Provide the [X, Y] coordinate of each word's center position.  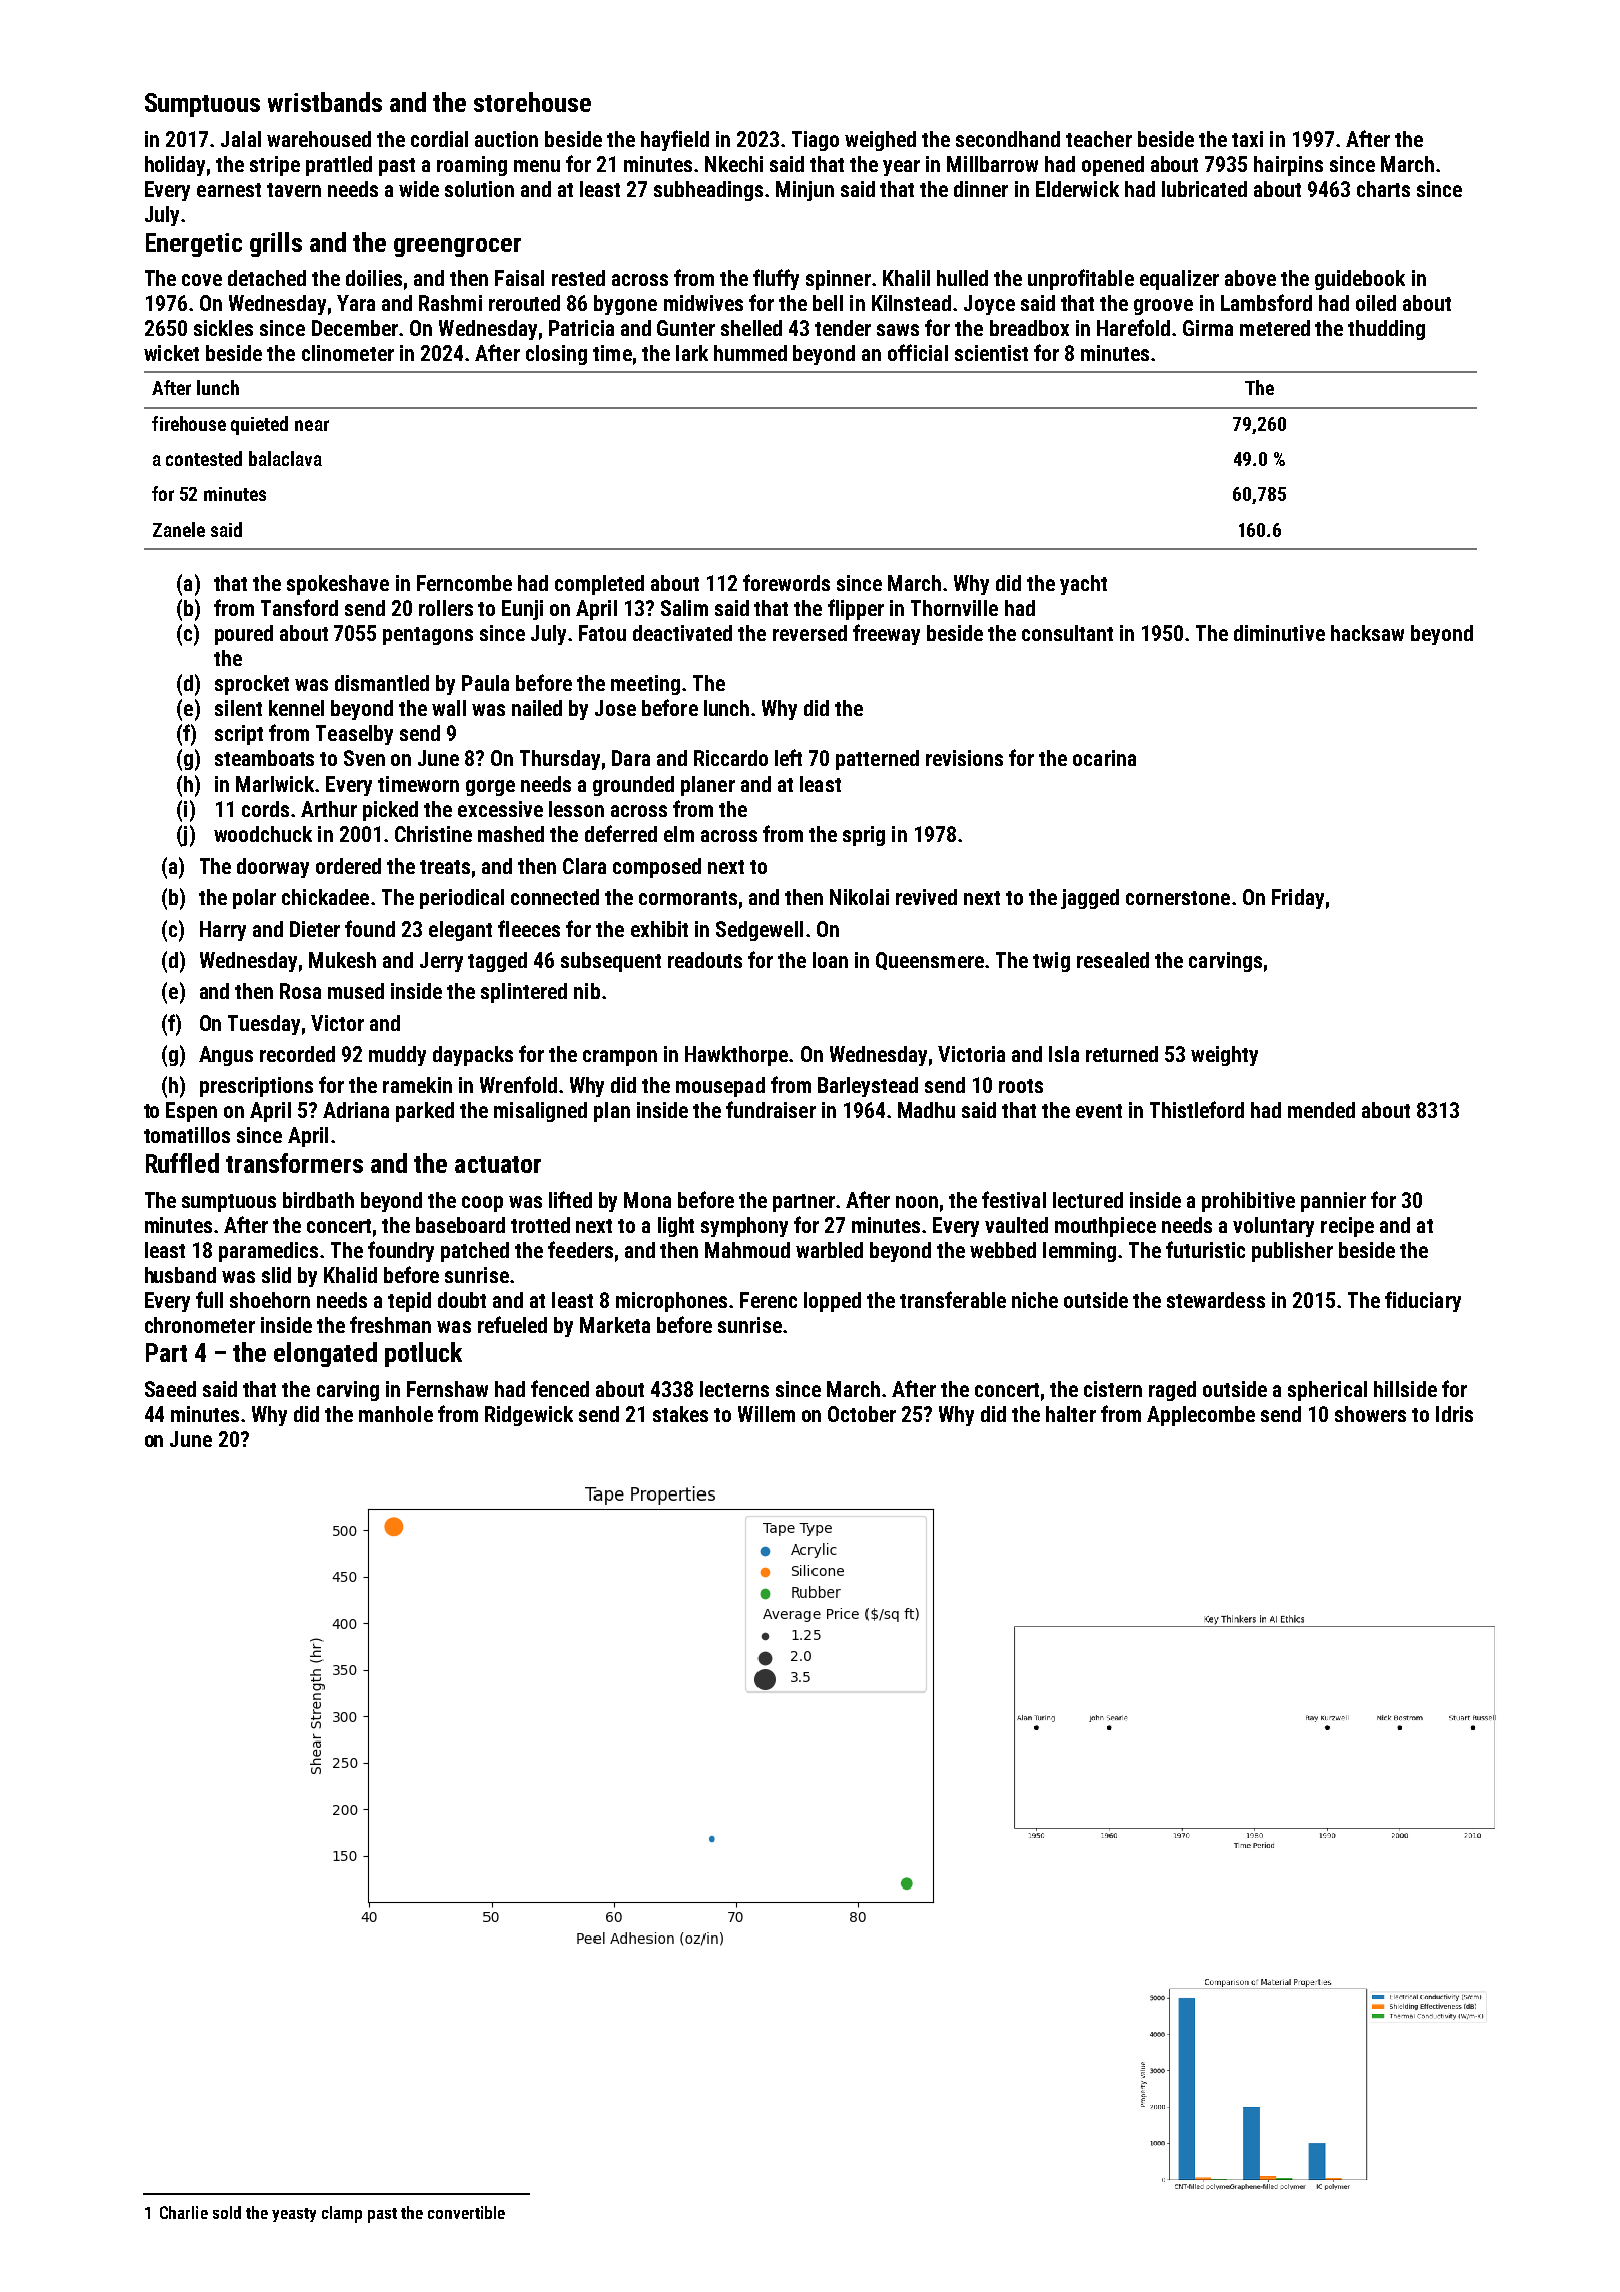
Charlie [184, 2212]
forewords [786, 582]
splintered [524, 993]
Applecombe [1201, 1416]
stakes [680, 1414]
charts [1383, 189]
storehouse [532, 102]
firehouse [189, 423]
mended [1321, 1110]
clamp [342, 2214]
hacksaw [1367, 633]
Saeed [170, 1389]
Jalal [241, 139]
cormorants [688, 898]
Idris [1454, 1414]
